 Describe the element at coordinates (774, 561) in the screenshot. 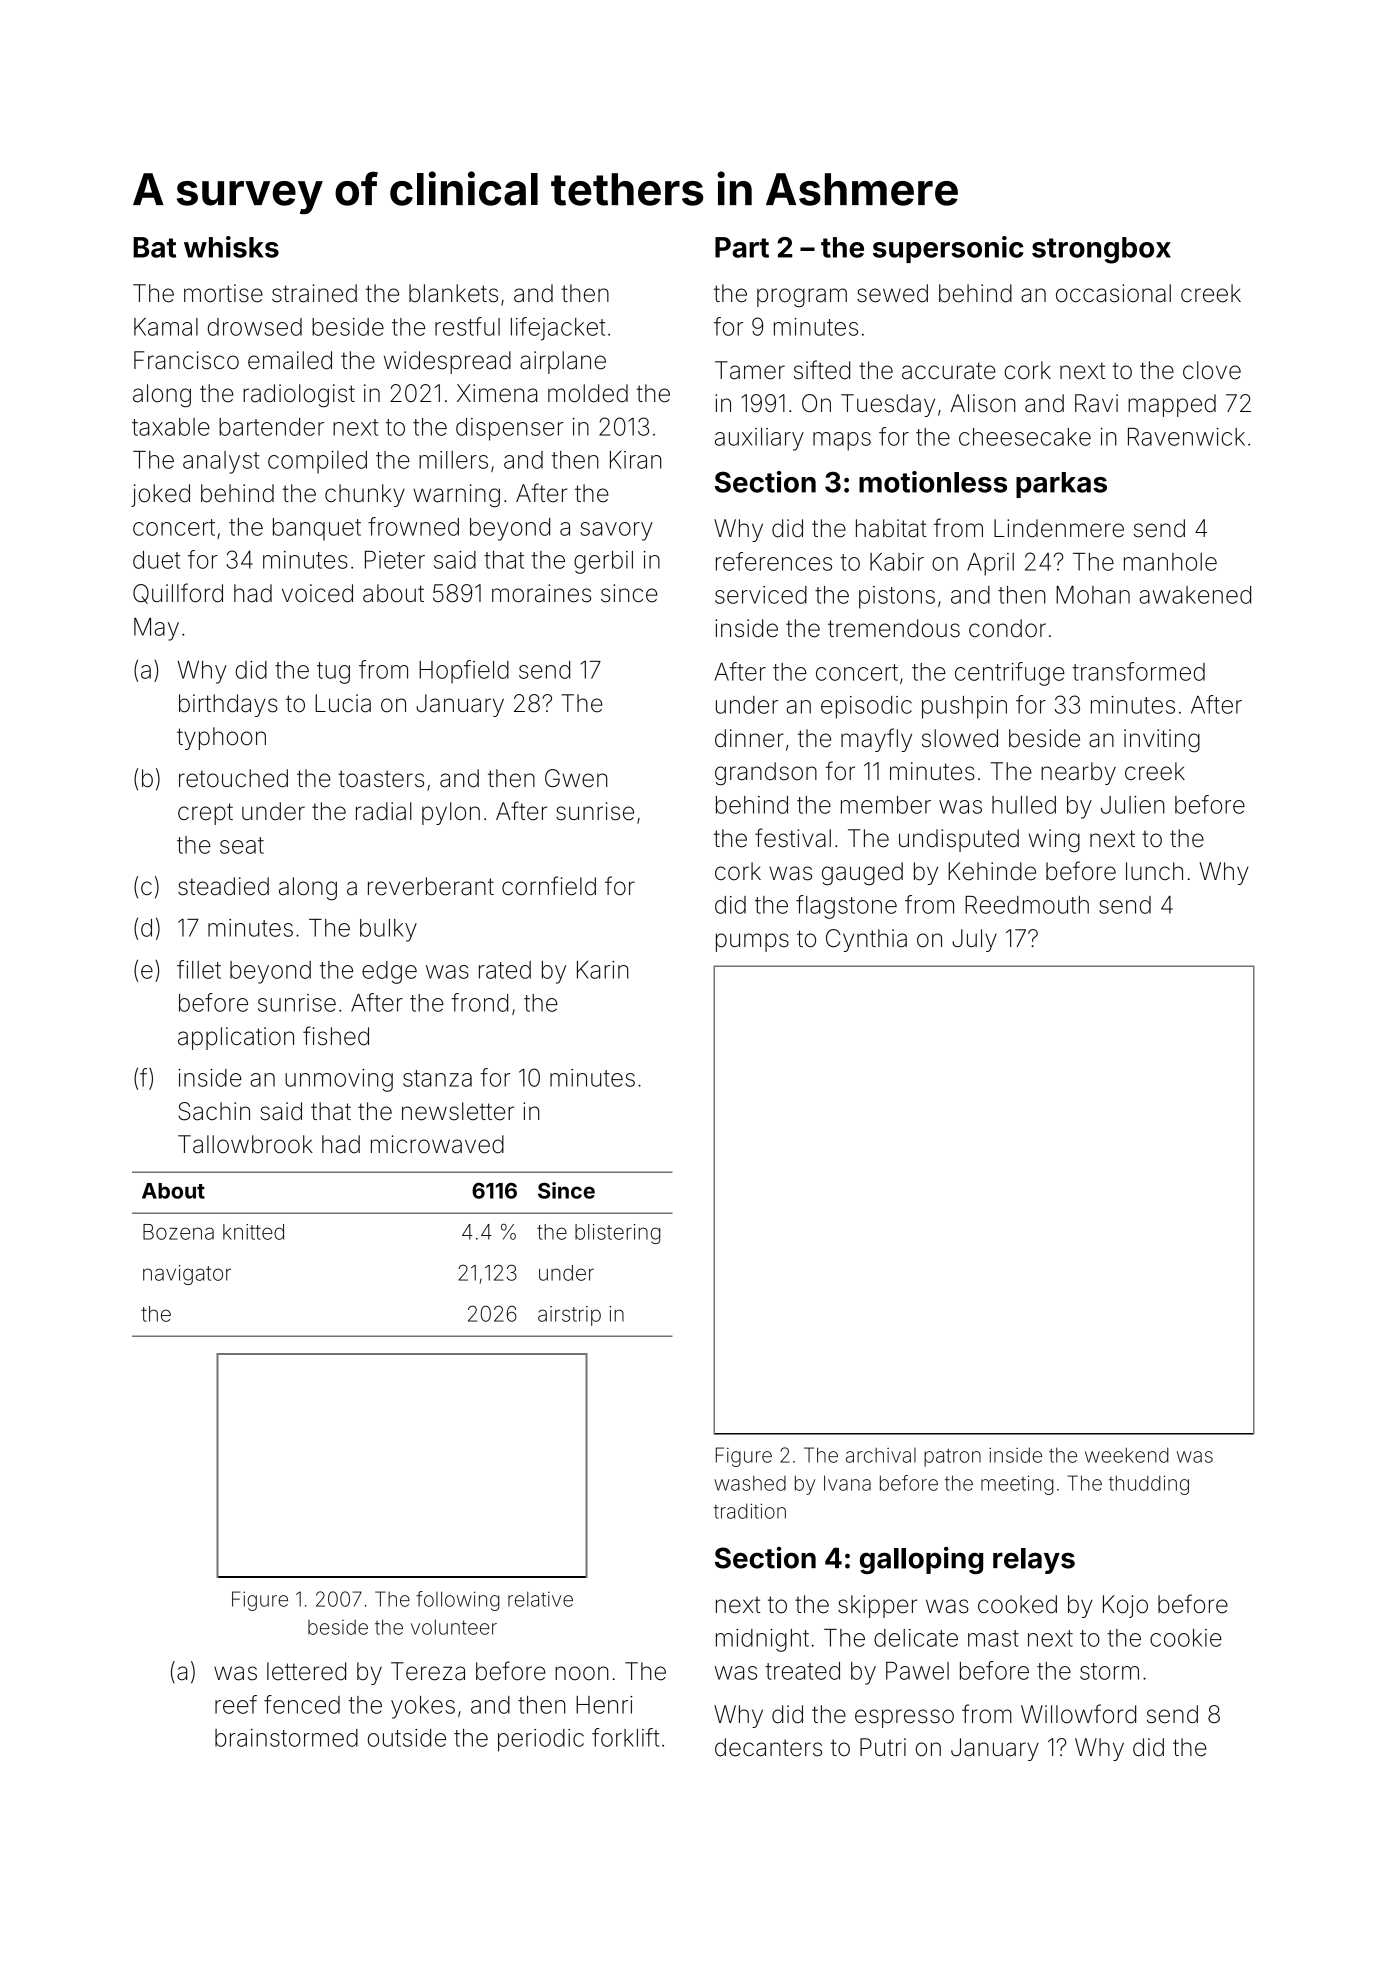

I see `references` at that location.
